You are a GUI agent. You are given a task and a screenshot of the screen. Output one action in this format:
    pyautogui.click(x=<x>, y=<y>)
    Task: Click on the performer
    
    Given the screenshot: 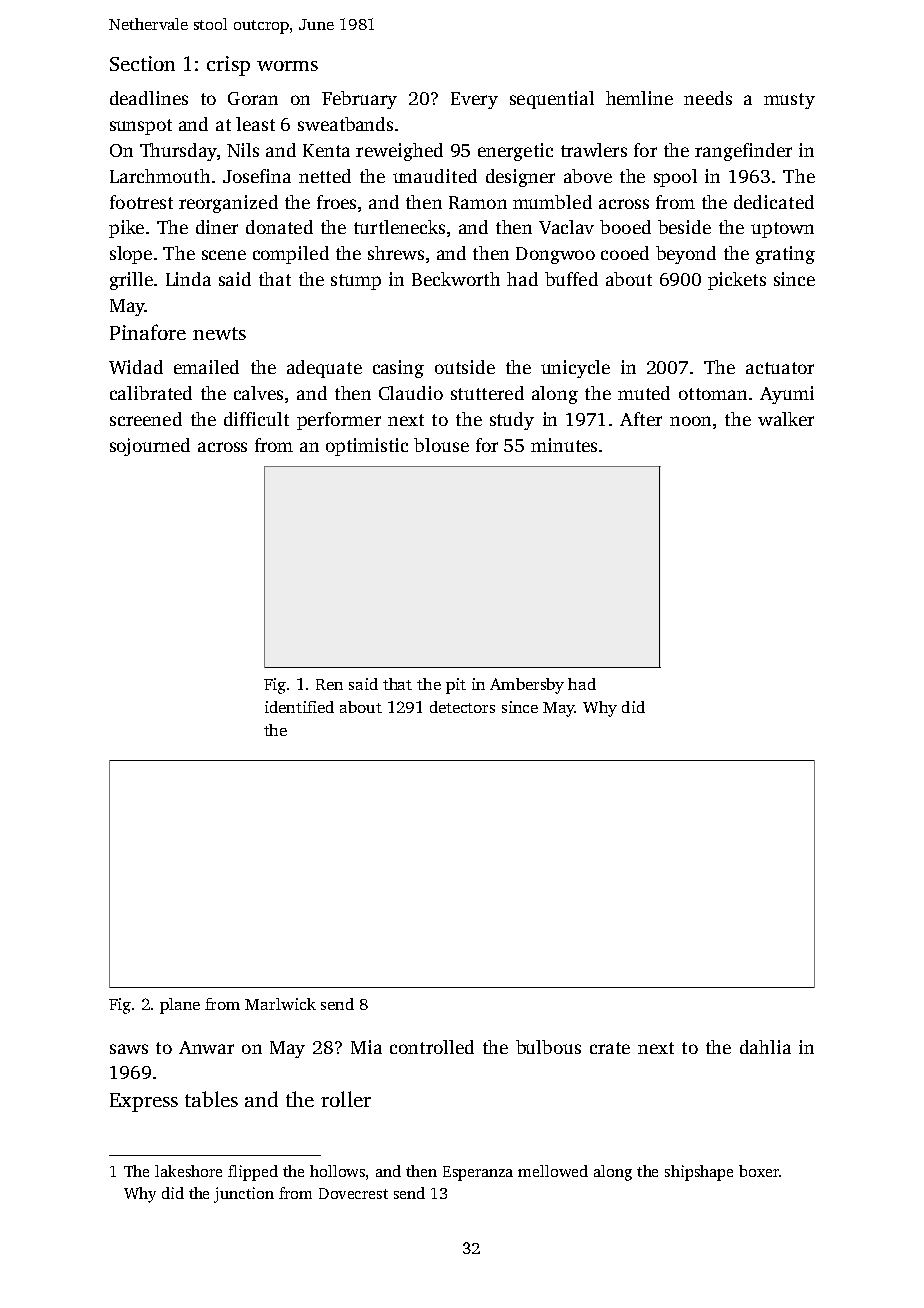 What is the action you would take?
    pyautogui.click(x=339, y=421)
